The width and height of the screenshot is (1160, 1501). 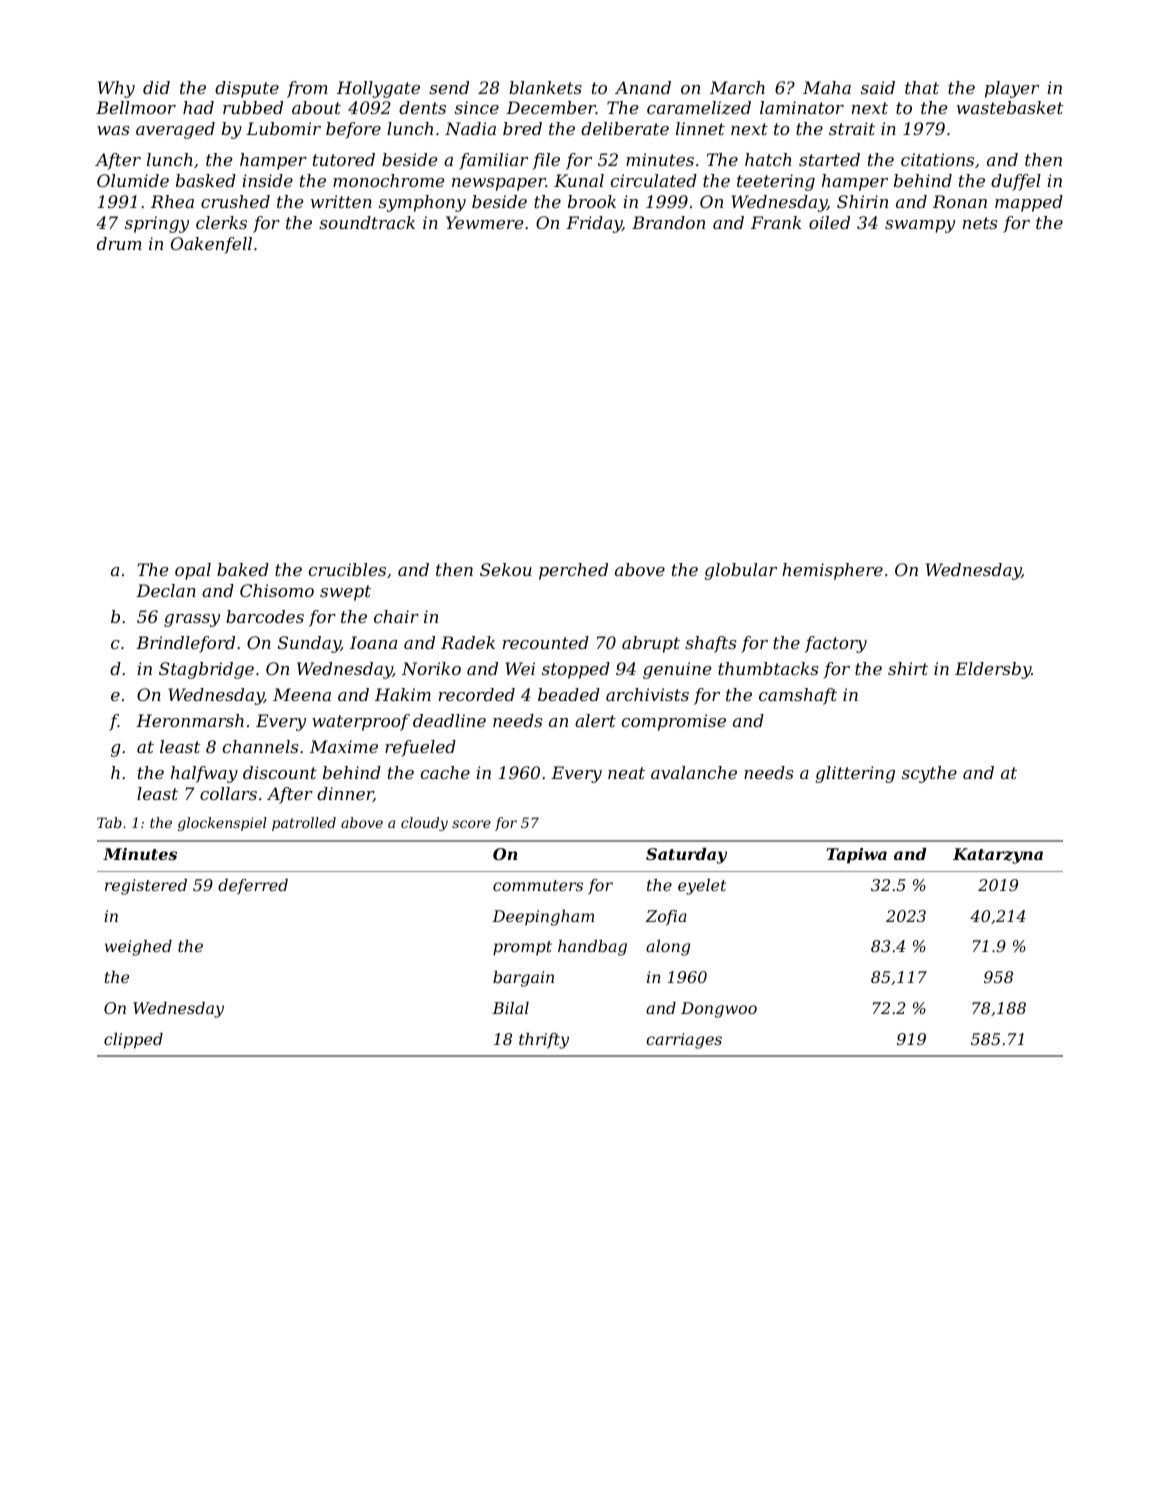 I want to click on Tapiwa, so click(x=856, y=856).
